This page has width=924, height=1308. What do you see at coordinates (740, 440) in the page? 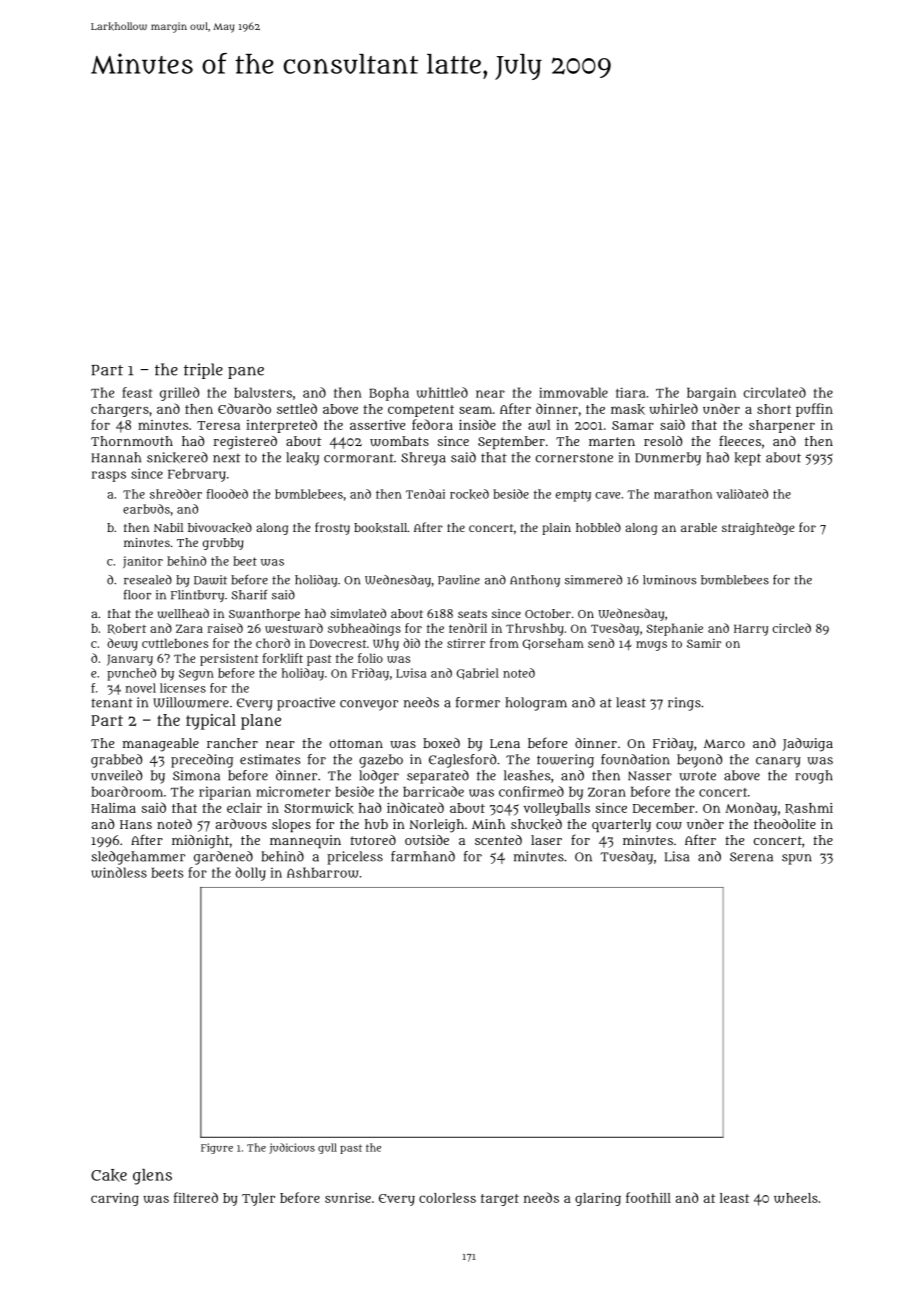
I see `fleeces` at bounding box center [740, 440].
